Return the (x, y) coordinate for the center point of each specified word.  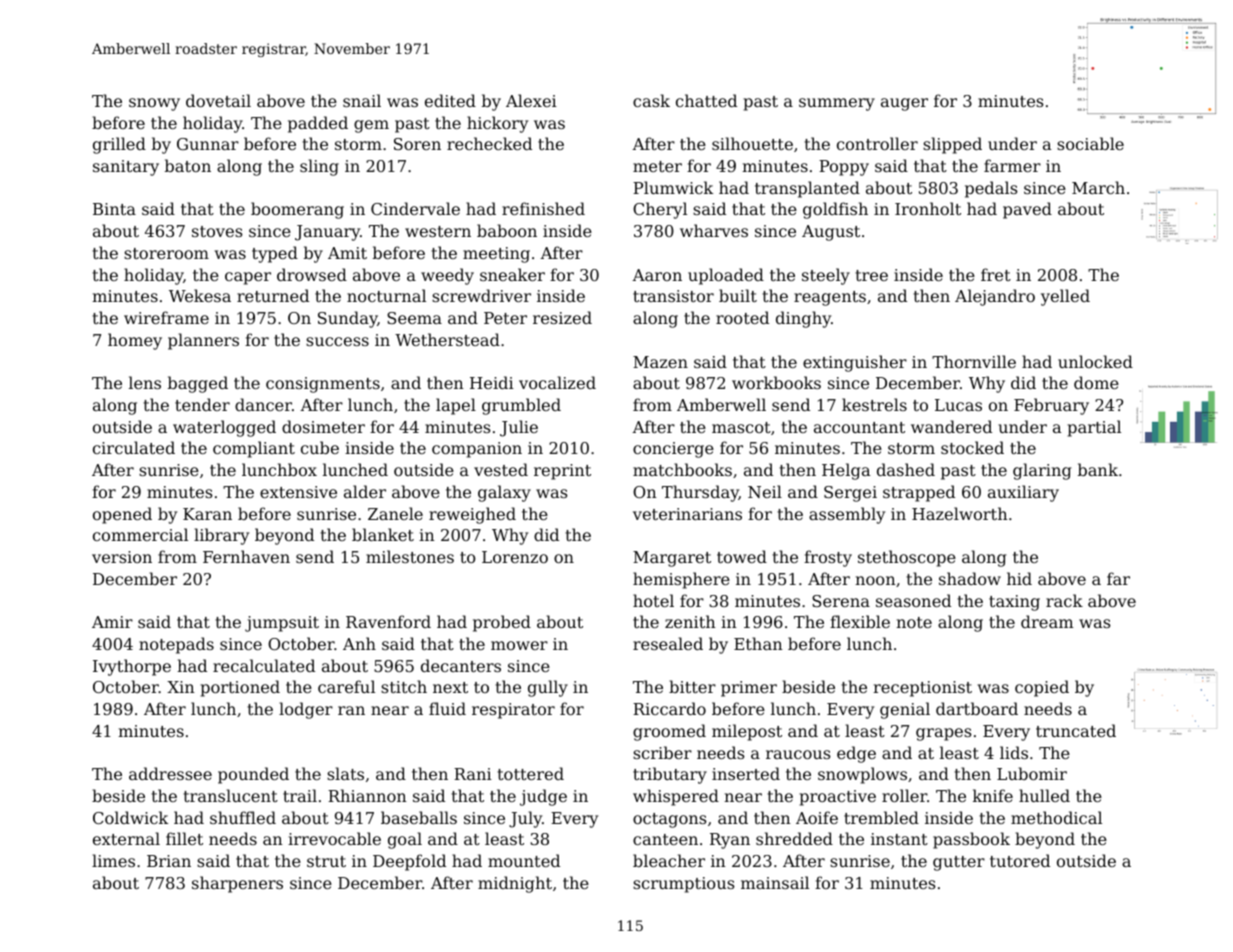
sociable (1090, 143)
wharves (714, 230)
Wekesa (200, 295)
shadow (970, 578)
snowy (154, 104)
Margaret (672, 559)
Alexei (531, 100)
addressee (170, 773)
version (122, 557)
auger (904, 104)
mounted (524, 860)
